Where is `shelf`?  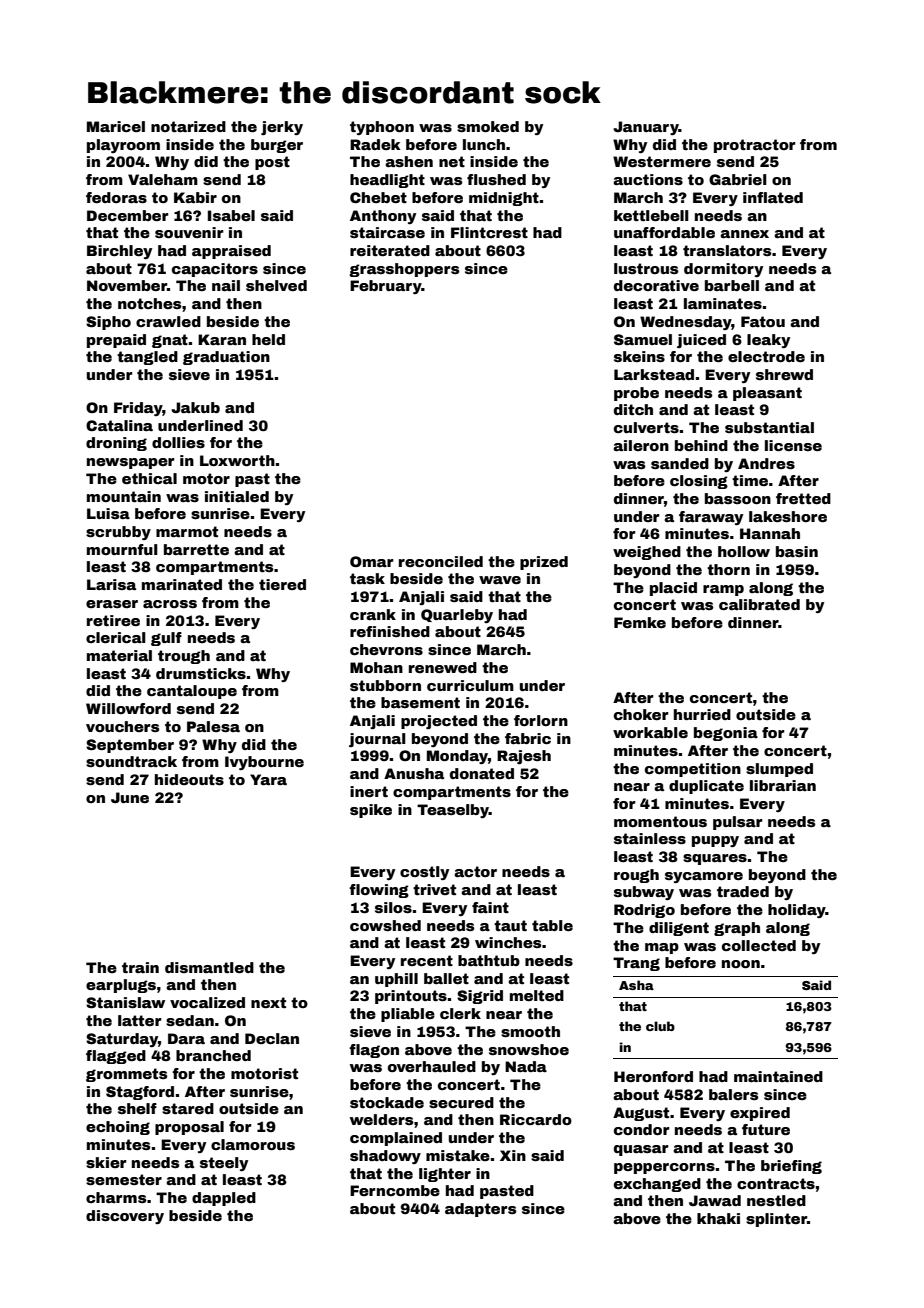
shelf is located at coordinates (137, 1108).
